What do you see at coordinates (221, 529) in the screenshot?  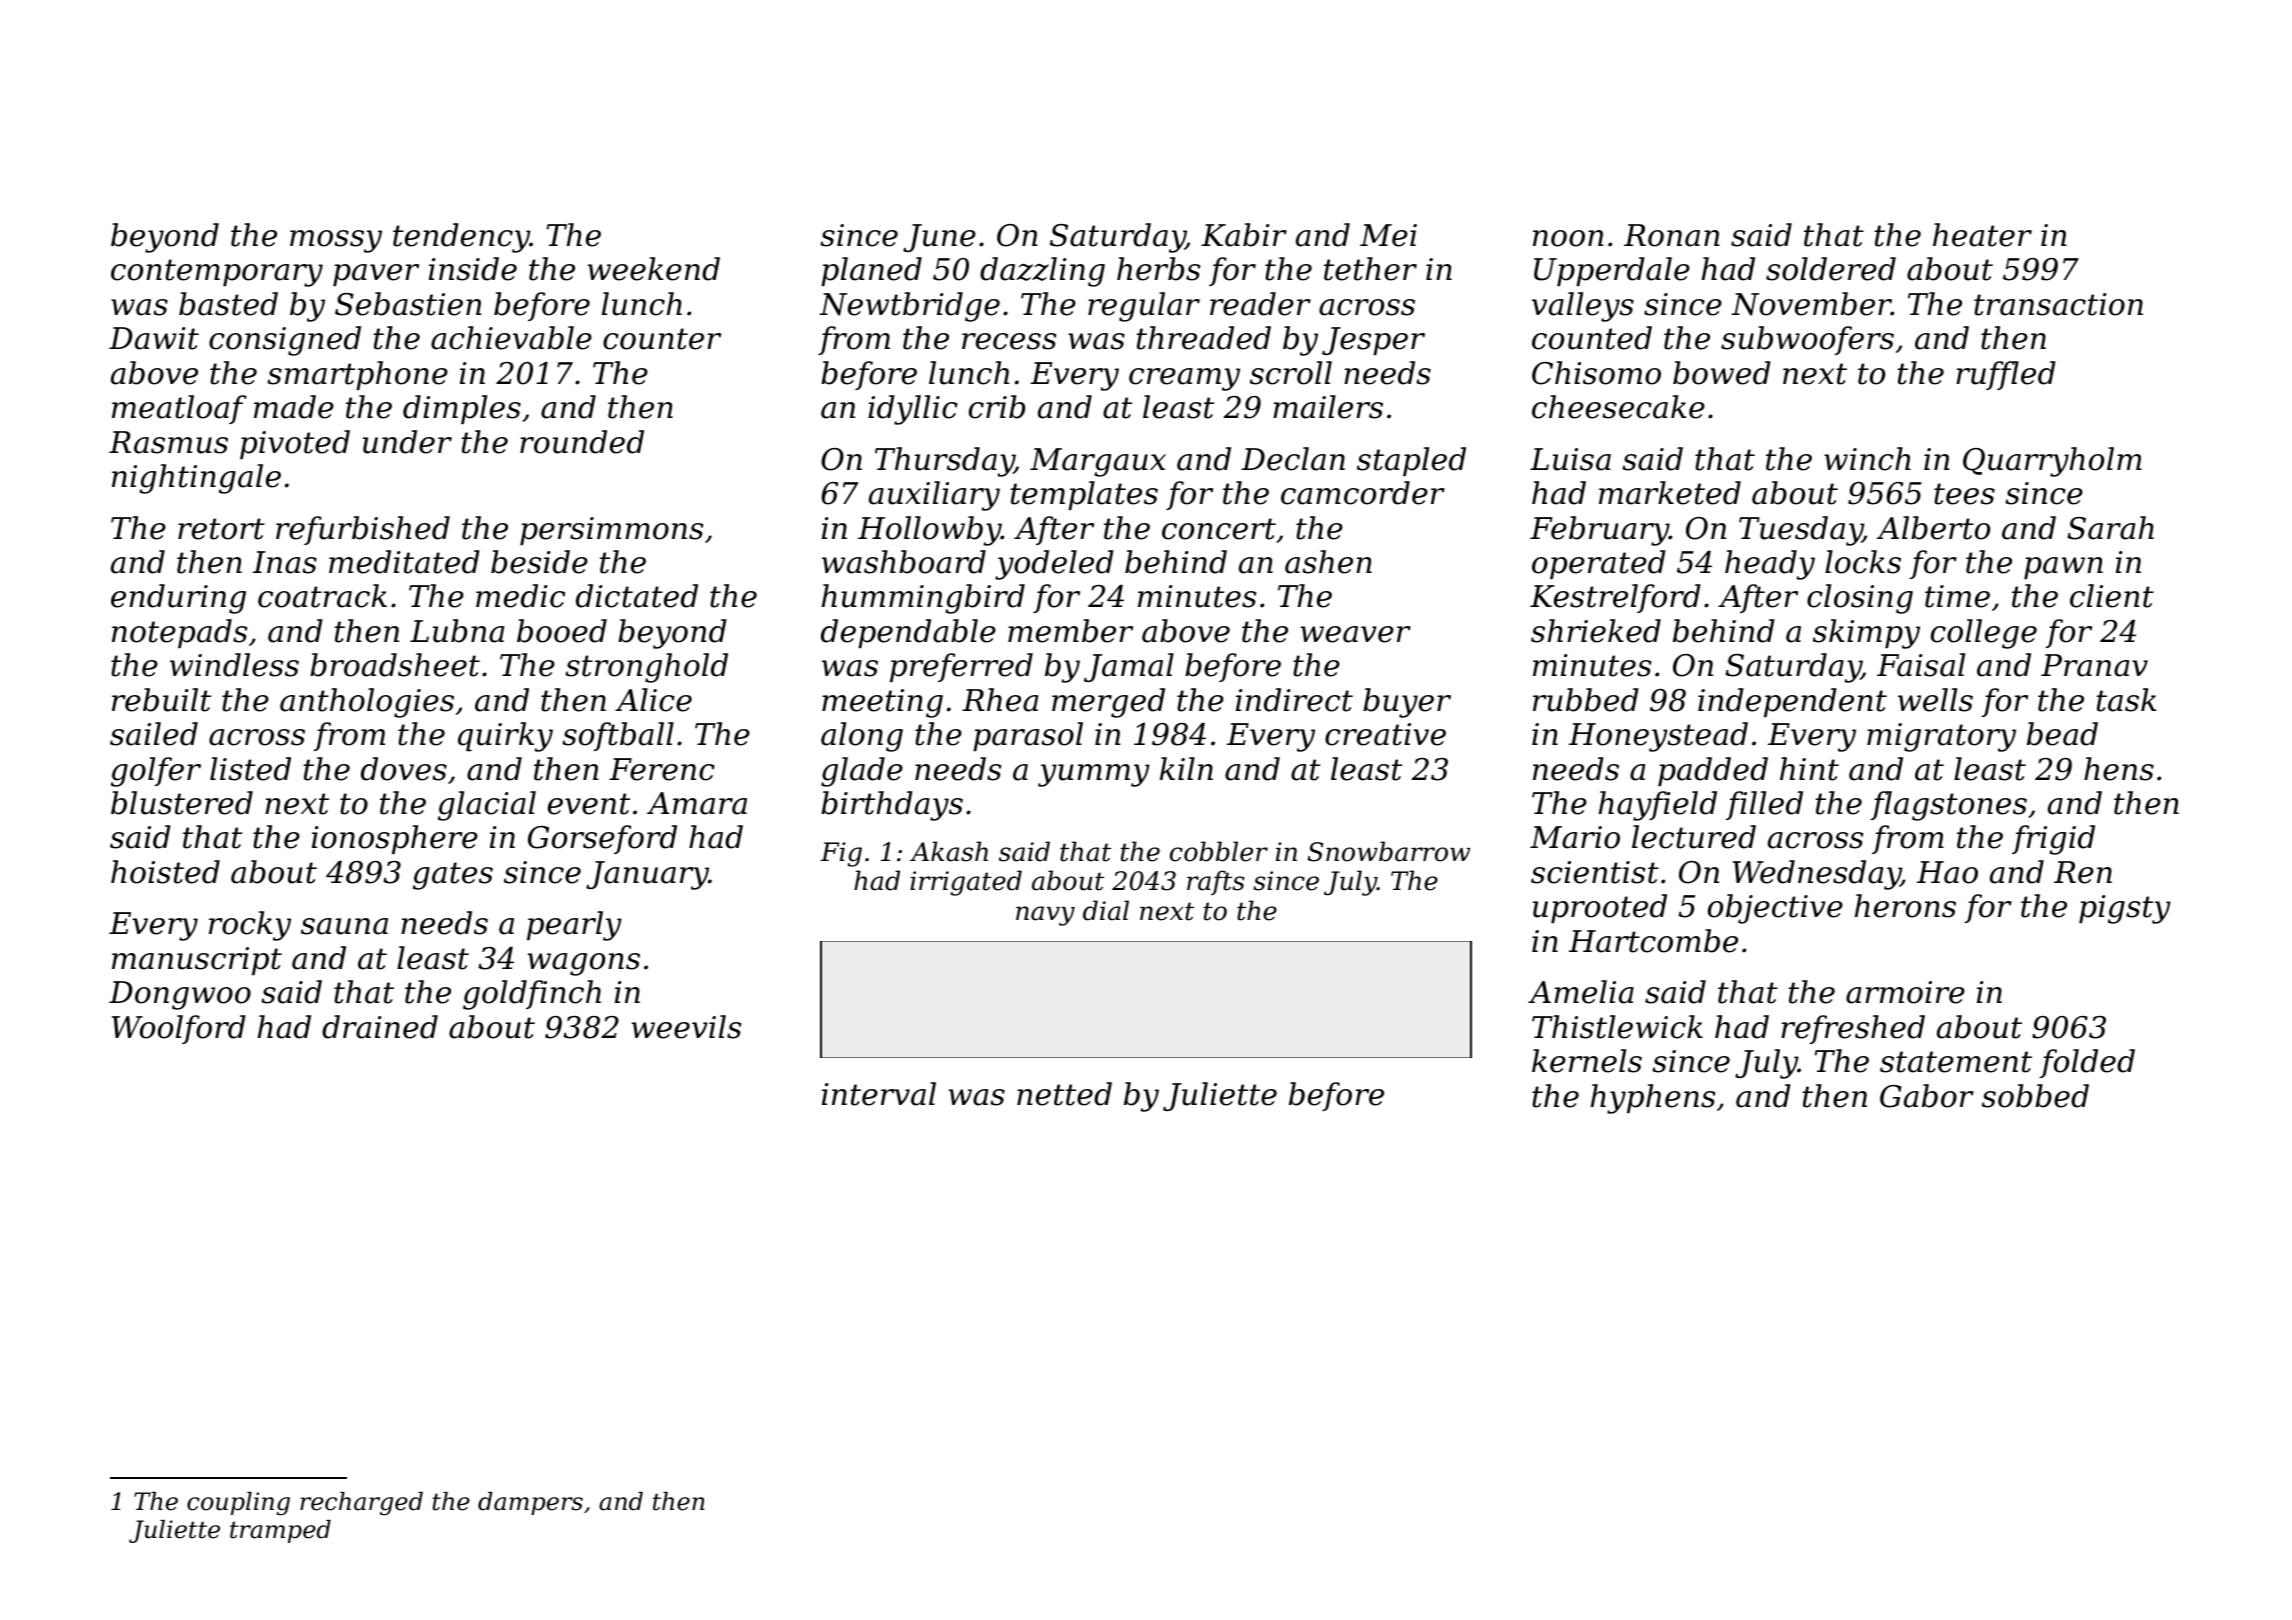 I see `retort` at bounding box center [221, 529].
